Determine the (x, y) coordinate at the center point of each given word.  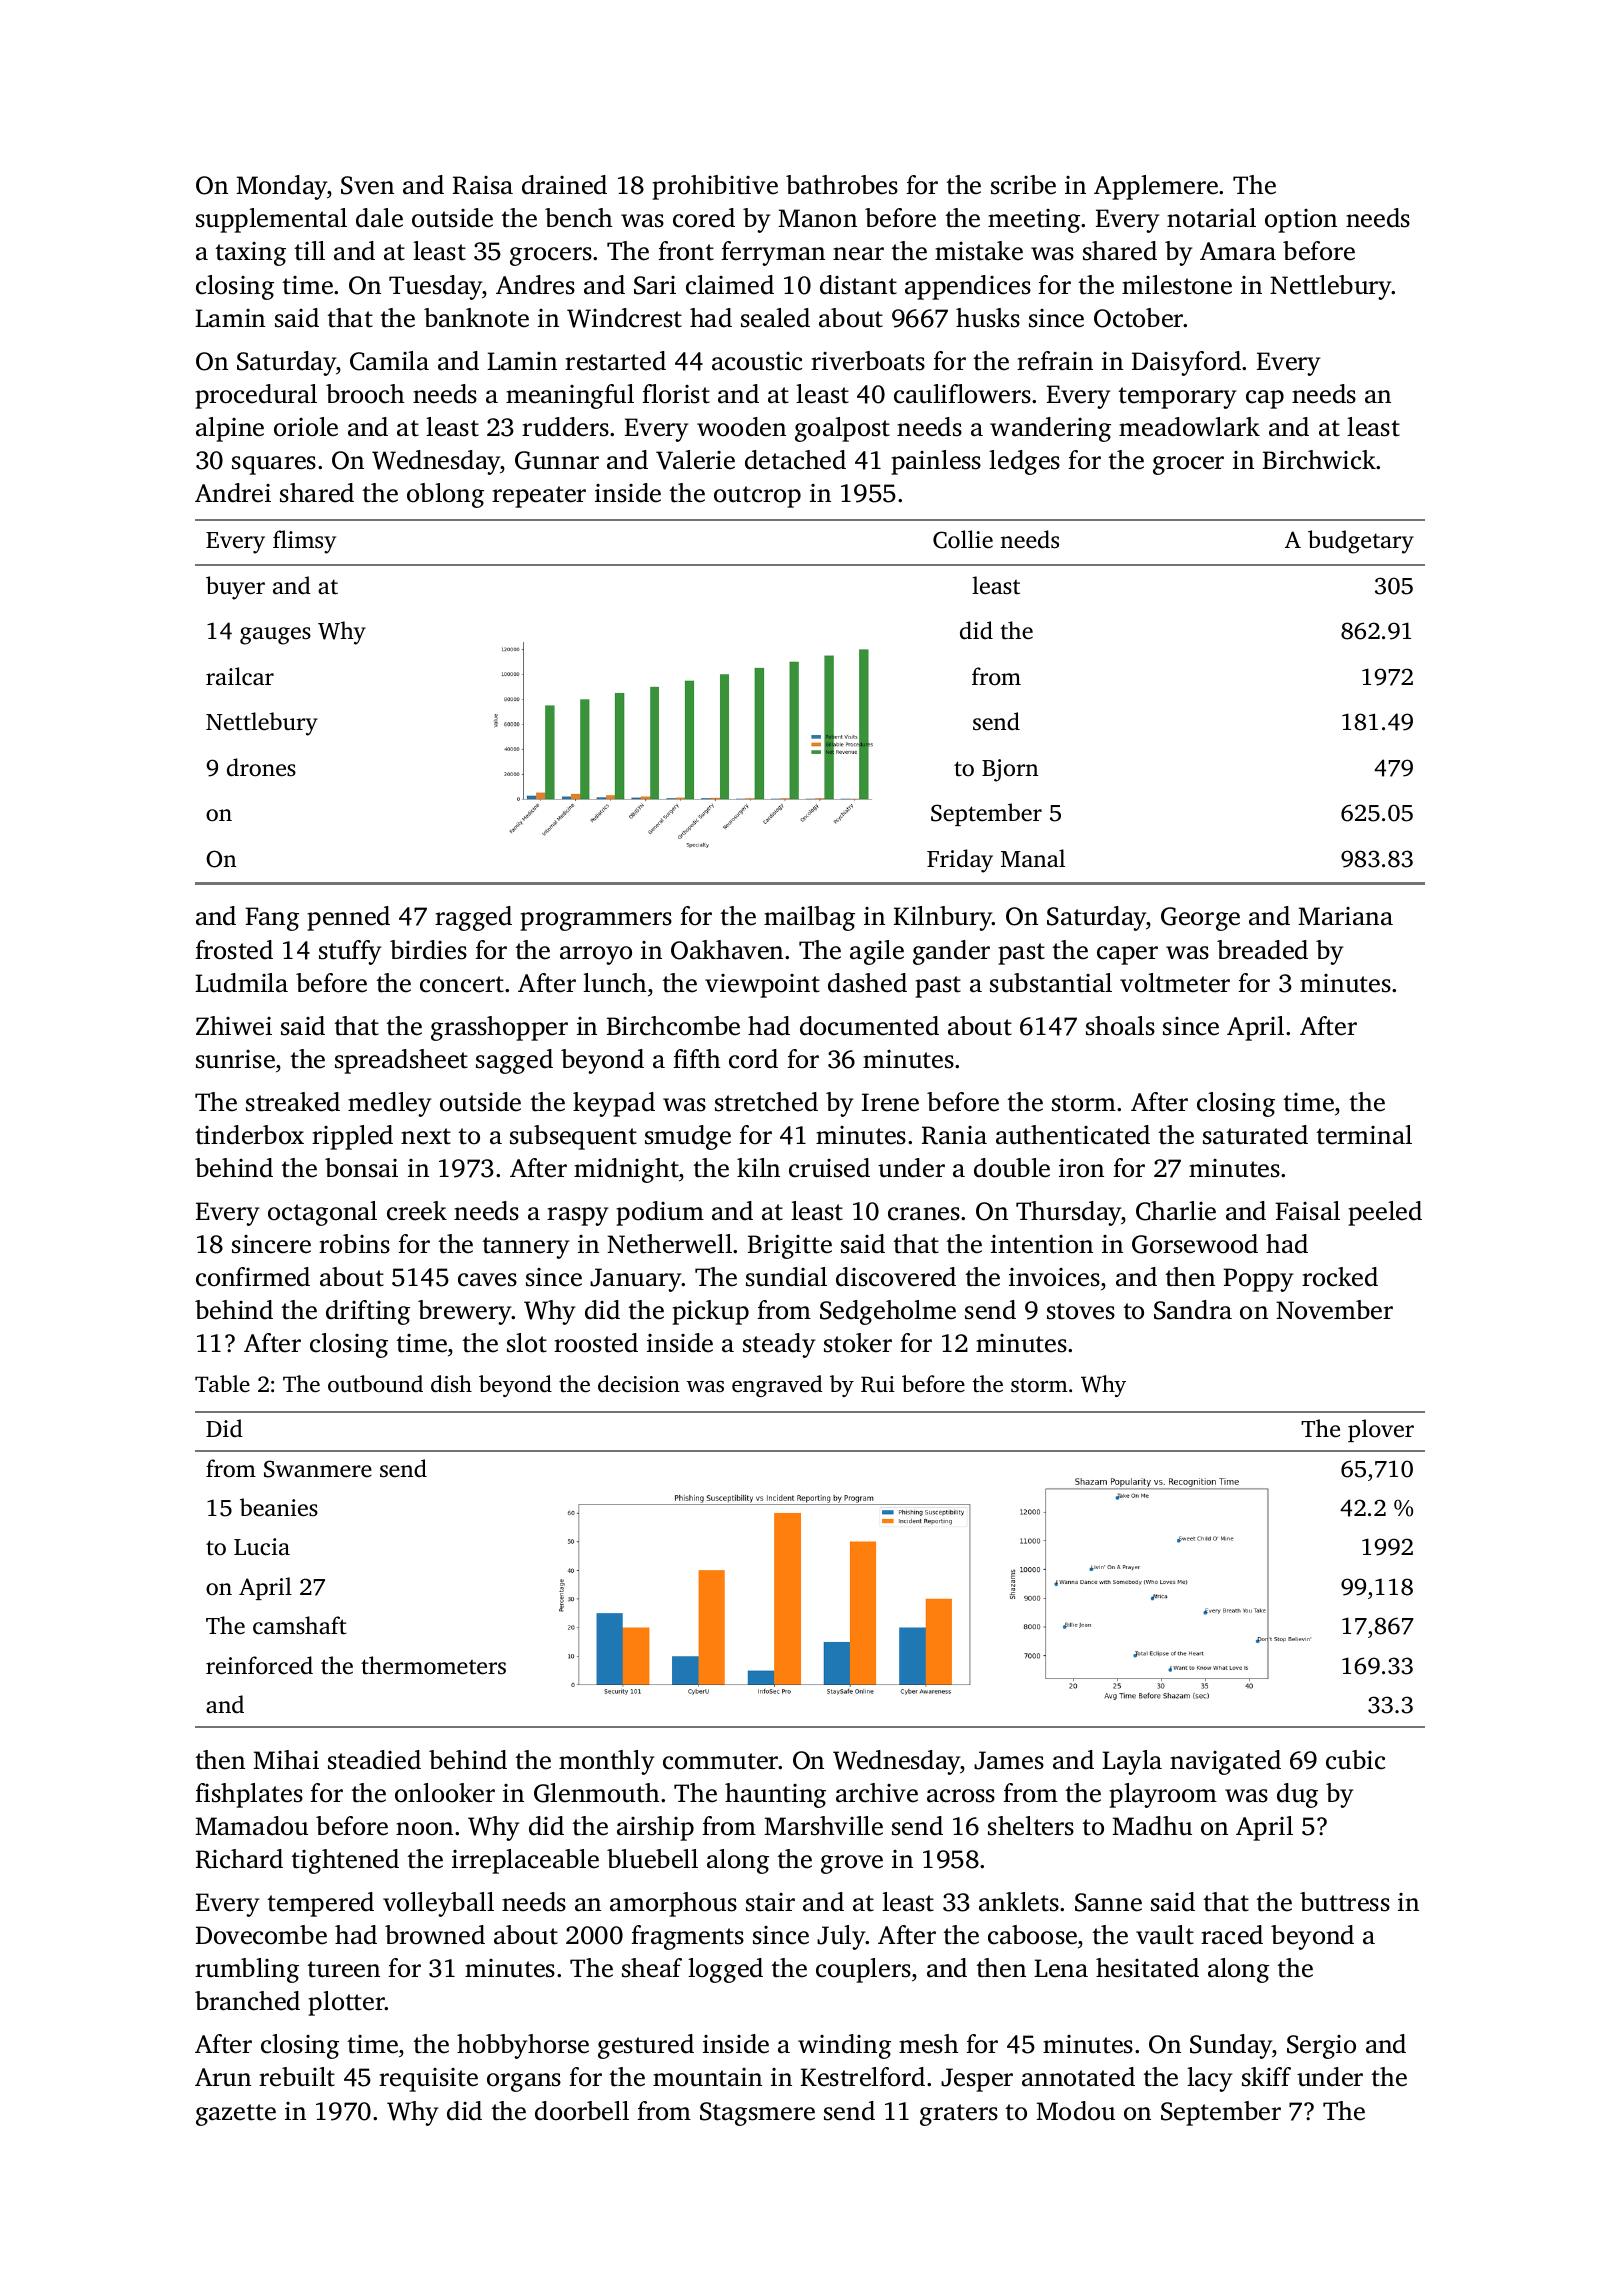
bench (579, 218)
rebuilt (297, 2077)
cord (753, 1059)
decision (639, 1384)
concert (462, 984)
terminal (1364, 1135)
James (1009, 1760)
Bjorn (1010, 770)
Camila (389, 361)
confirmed (253, 1277)
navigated (1225, 1762)
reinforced (259, 1665)
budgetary (1361, 542)
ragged (473, 918)
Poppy (1258, 1280)
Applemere (1156, 187)
